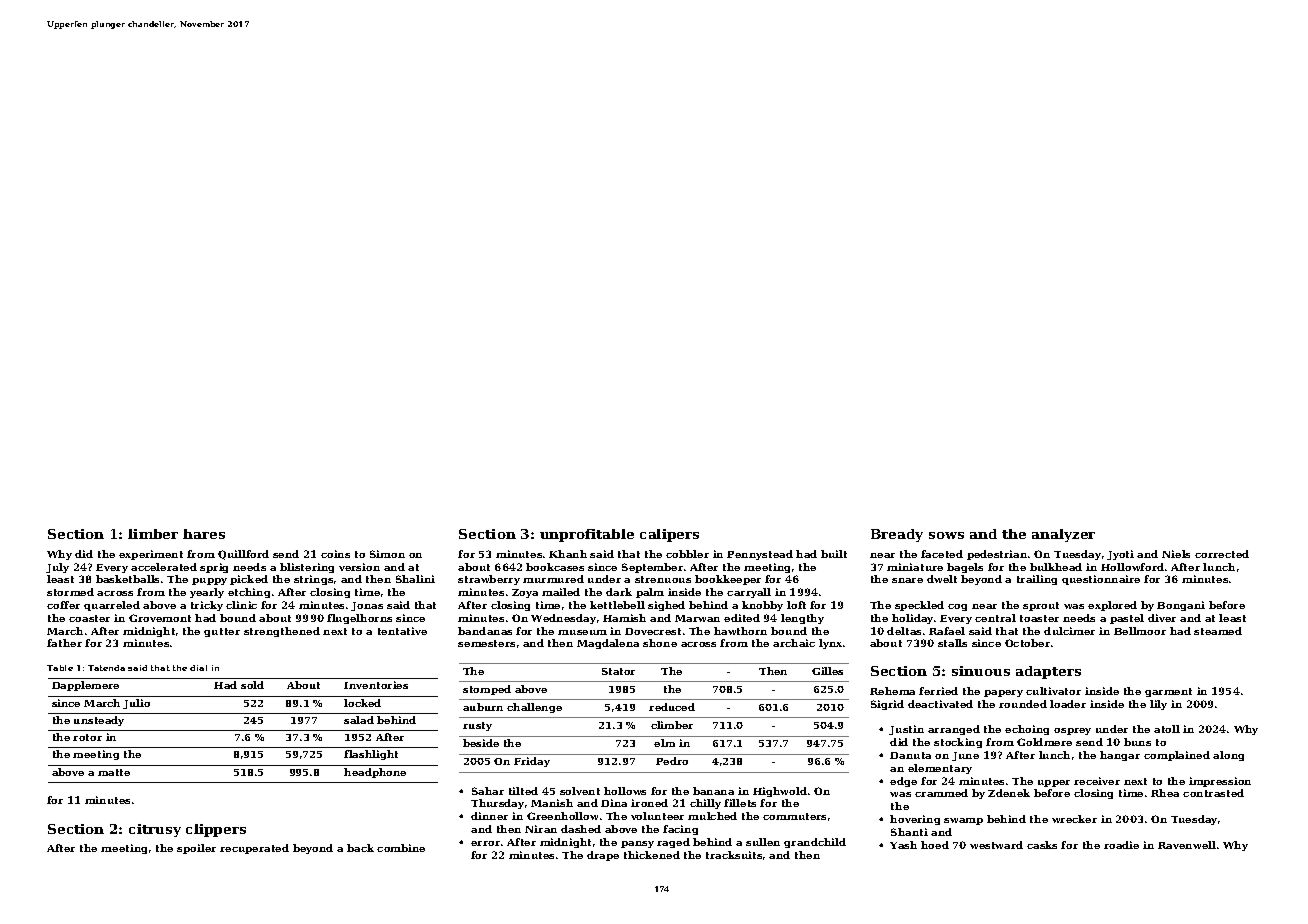 This screenshot has height=924, width=1308. What do you see at coordinates (680, 830) in the screenshot?
I see `facing` at bounding box center [680, 830].
